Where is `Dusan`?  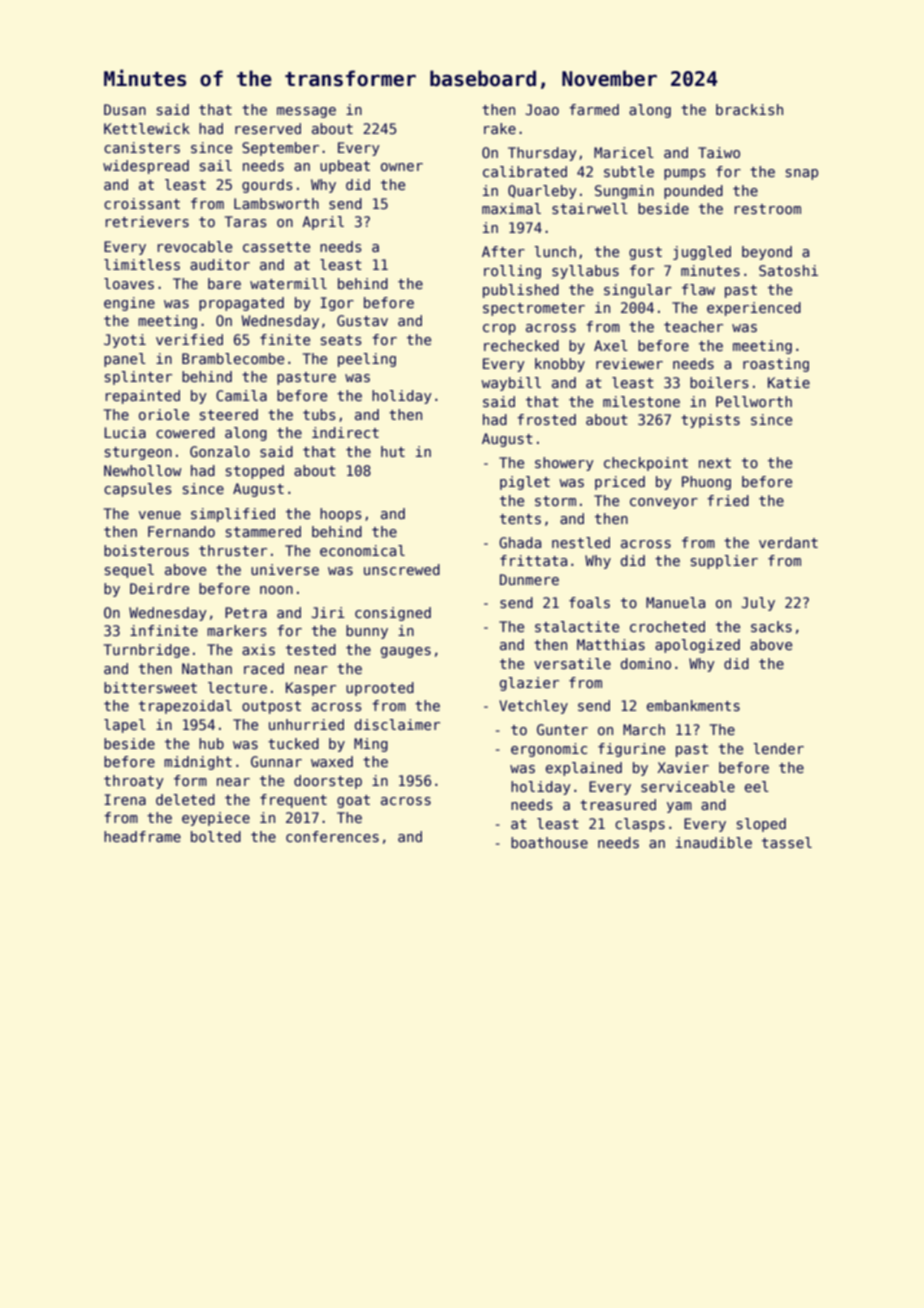
Dusan is located at coordinates (125, 109).
